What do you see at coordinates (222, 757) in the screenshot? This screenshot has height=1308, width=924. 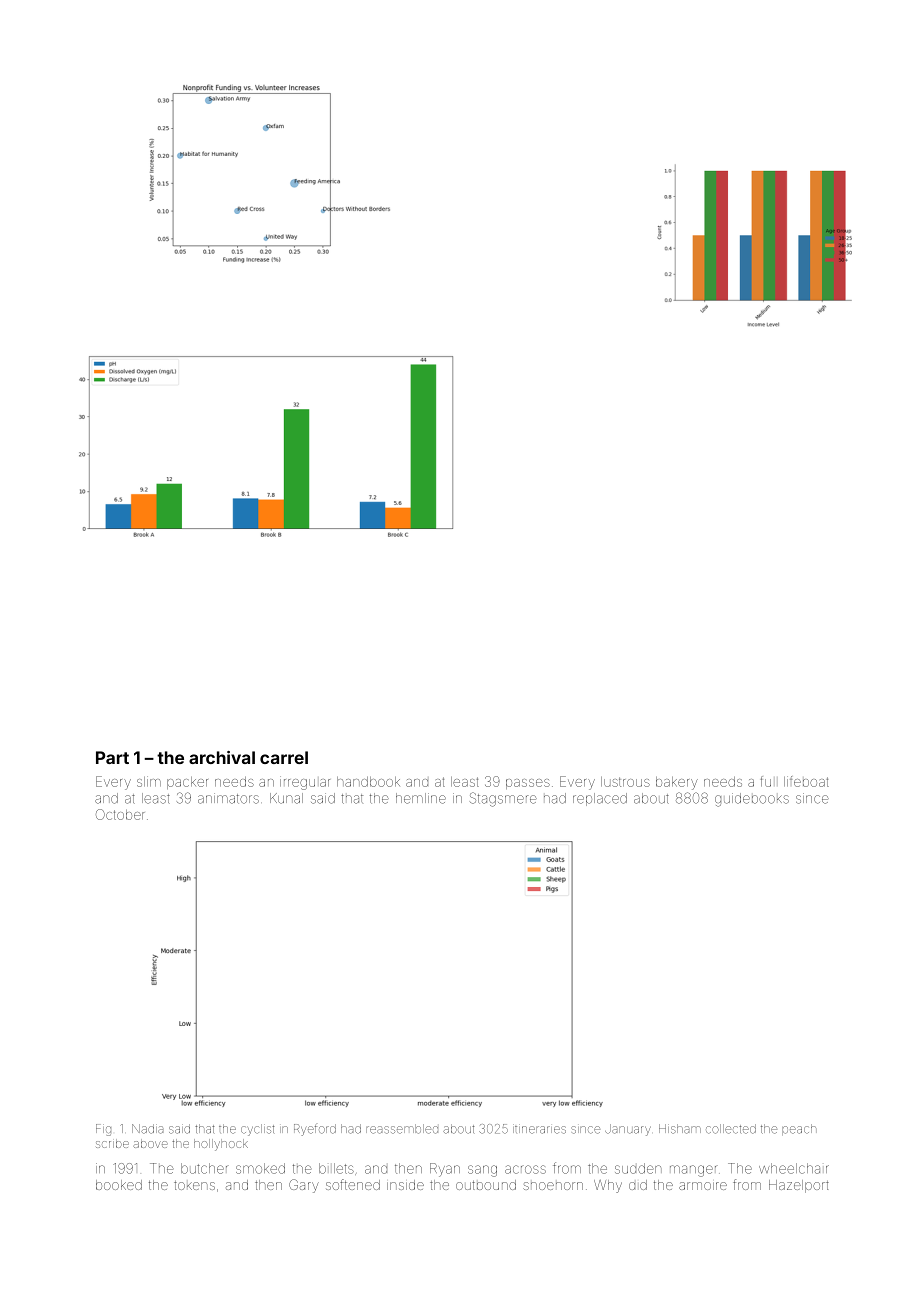 I see `archival` at bounding box center [222, 757].
